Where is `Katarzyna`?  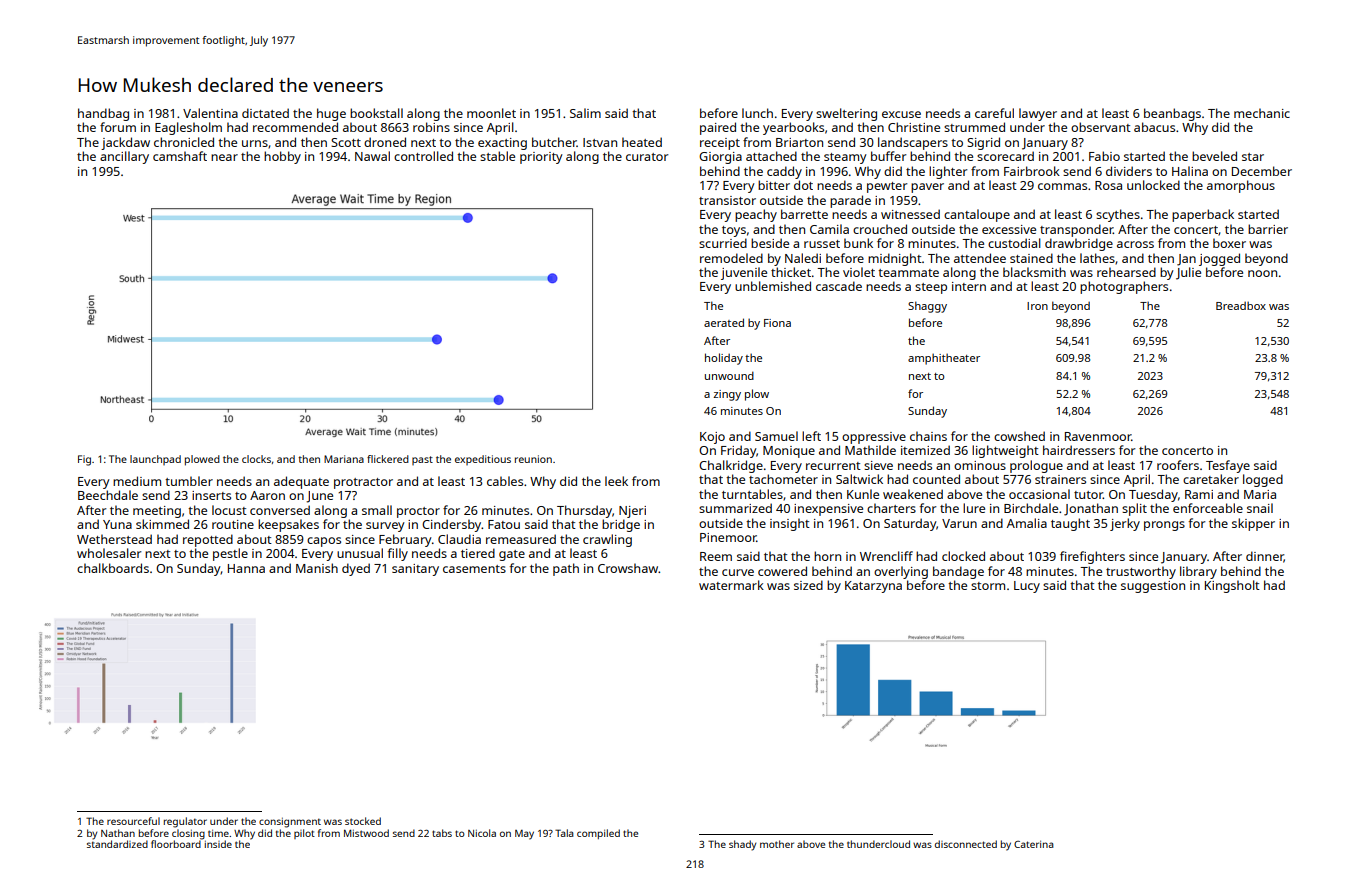 Katarzyna is located at coordinates (873, 587).
